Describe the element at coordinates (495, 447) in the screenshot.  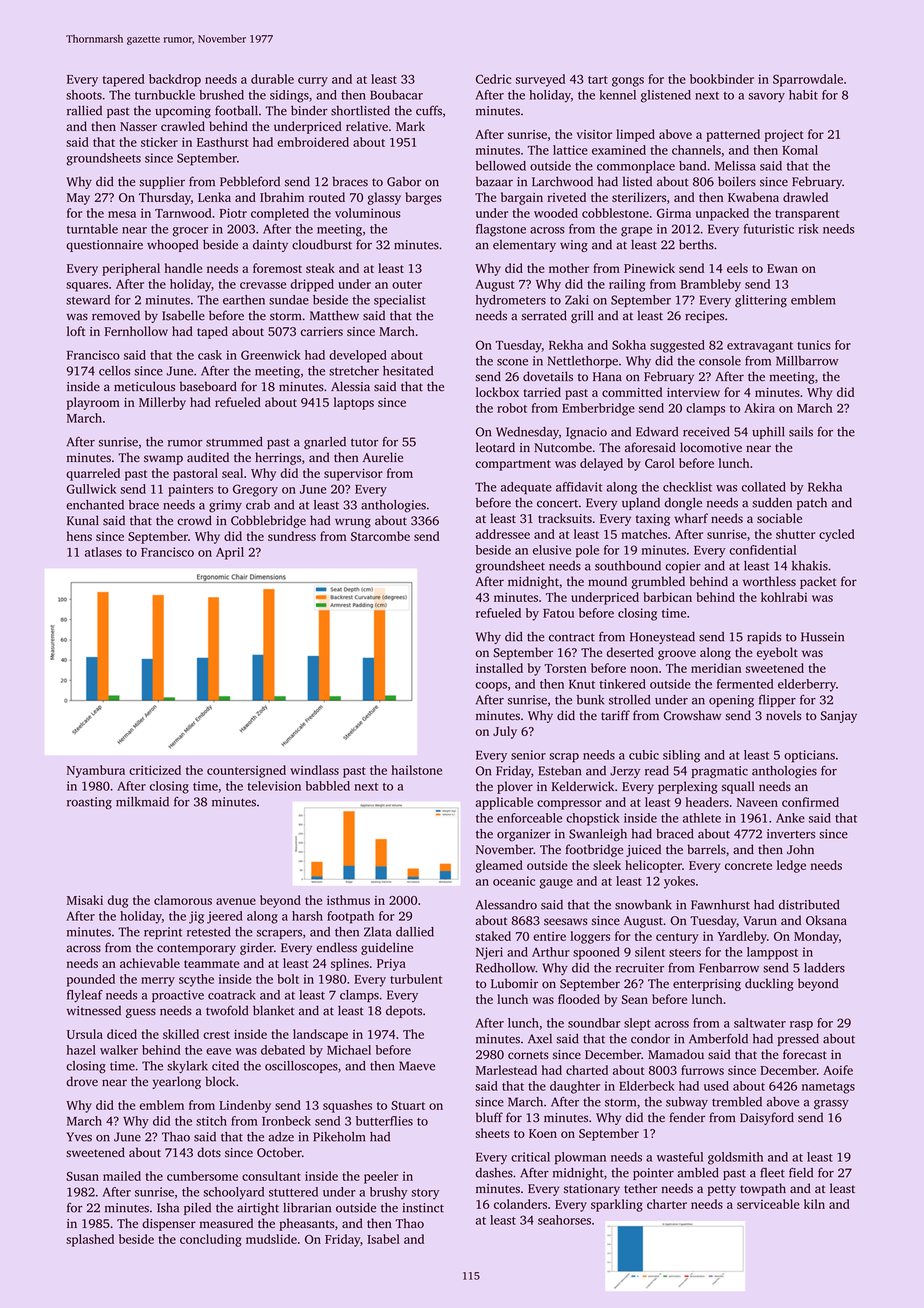
I see `leotard` at that location.
